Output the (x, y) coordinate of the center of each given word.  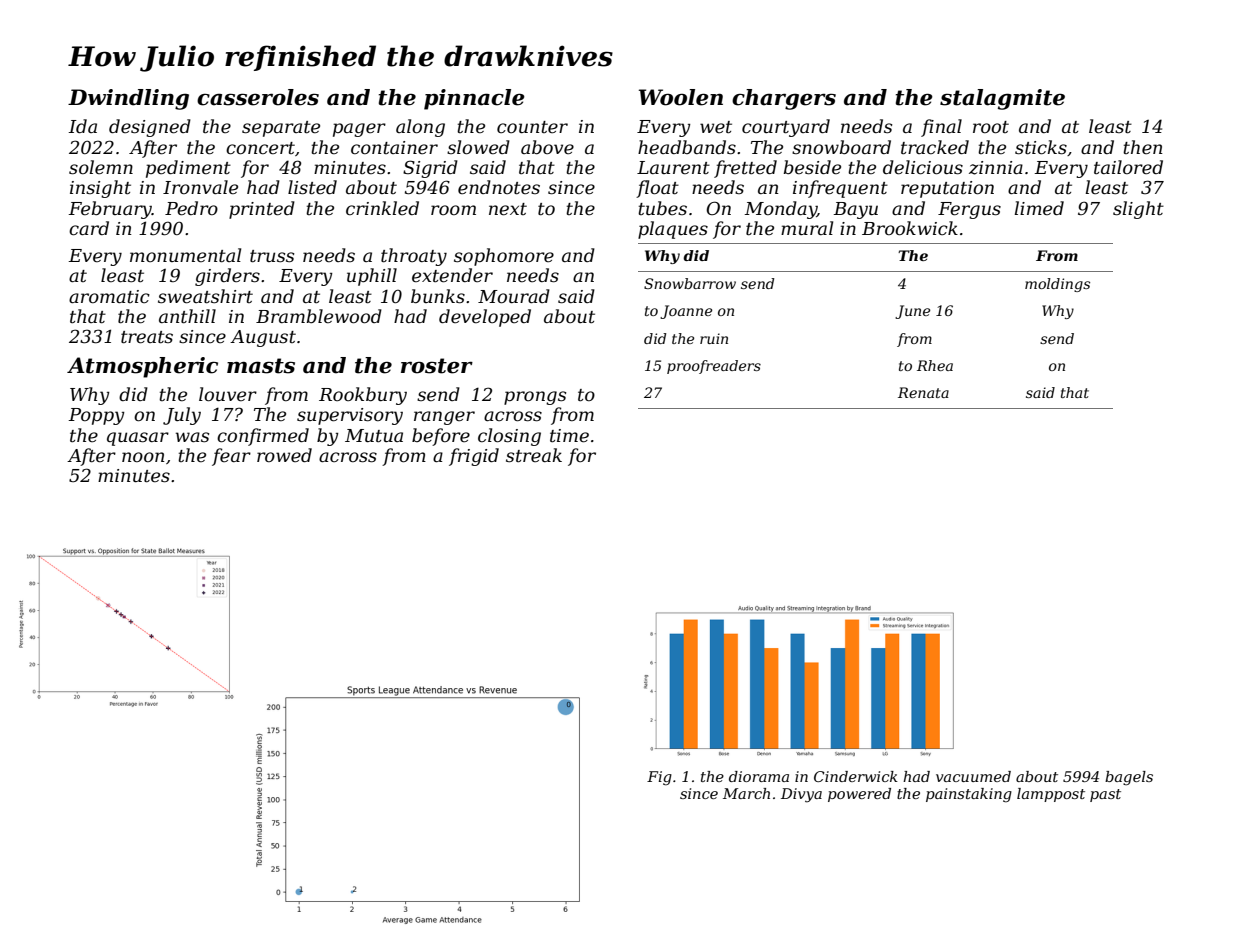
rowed (284, 455)
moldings (1057, 285)
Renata (923, 392)
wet (716, 127)
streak (534, 455)
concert (260, 148)
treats (147, 337)
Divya (801, 795)
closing (509, 437)
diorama (759, 776)
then (1143, 147)
